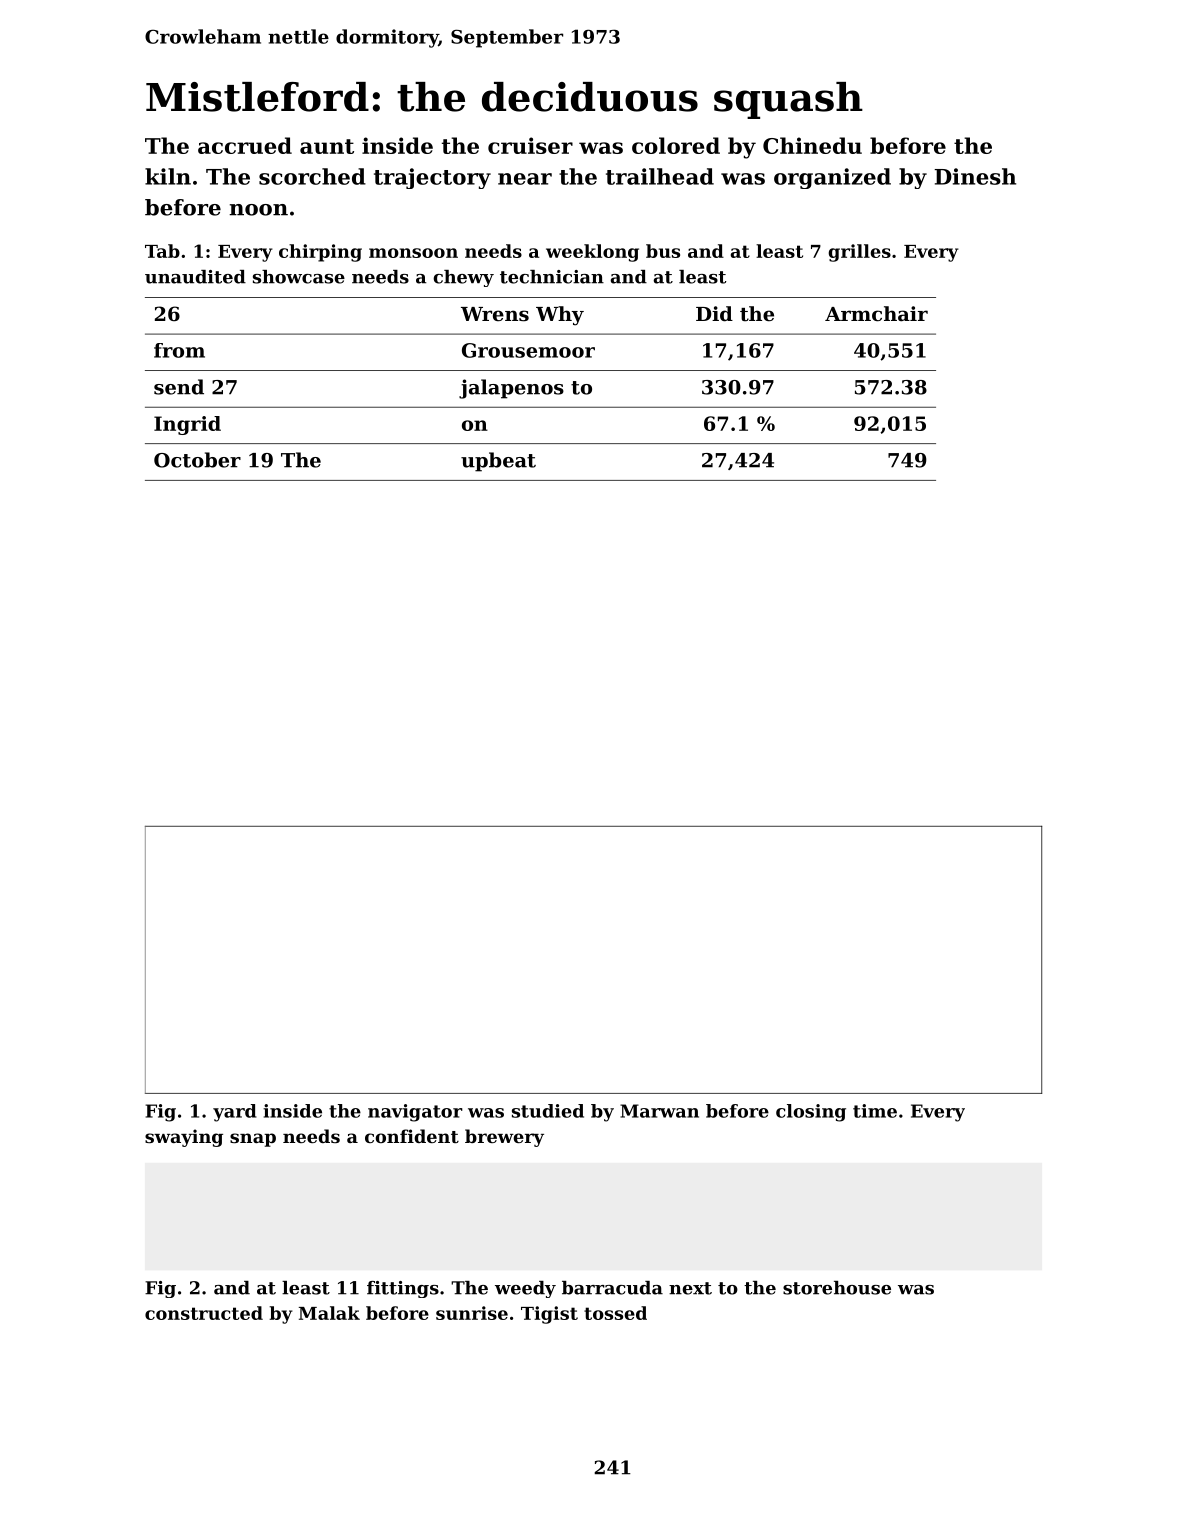 The image size is (1187, 1537). Describe the element at coordinates (329, 1313) in the image. I see `Malak` at that location.
